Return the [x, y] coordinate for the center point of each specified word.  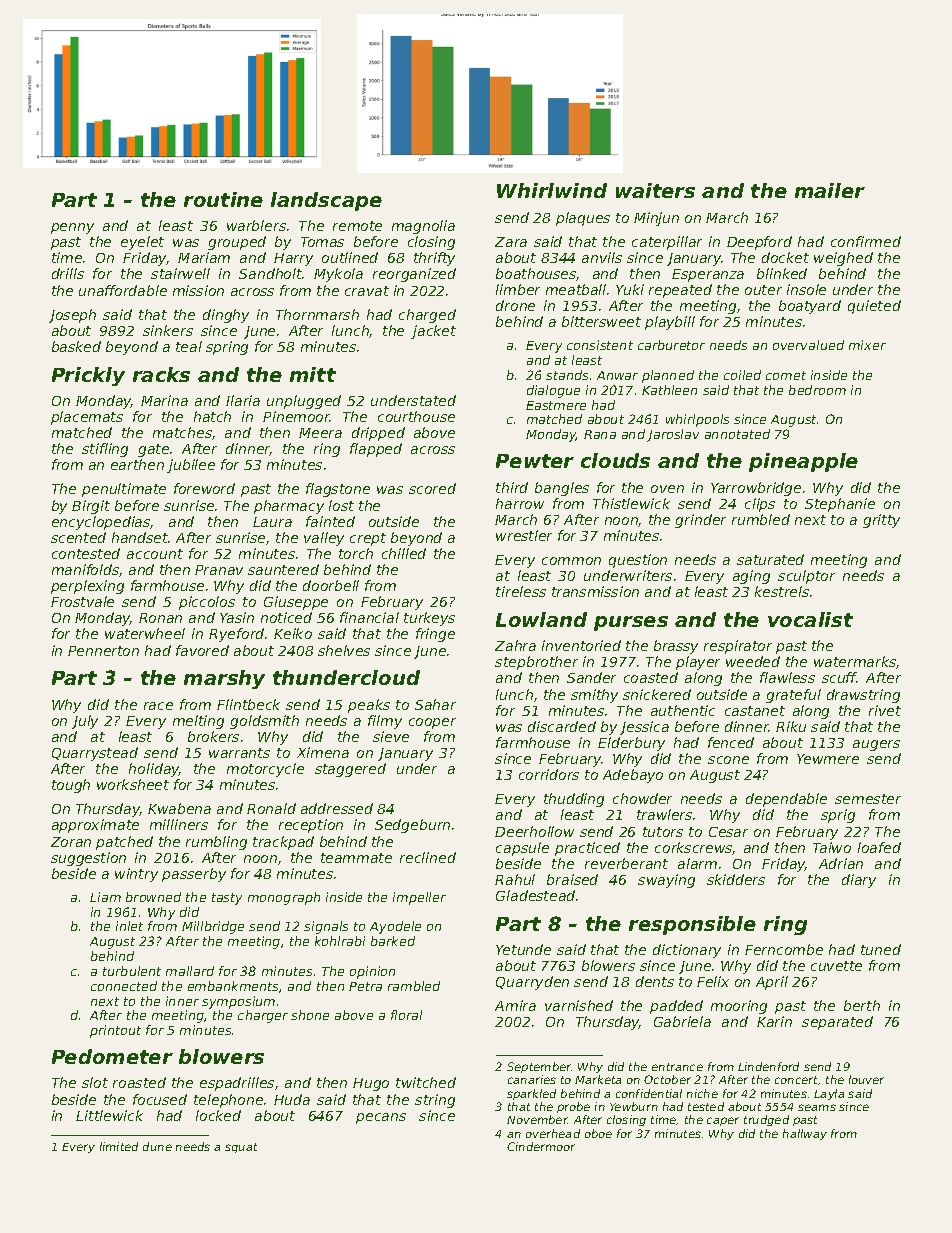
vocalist [810, 619]
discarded [562, 726]
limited [119, 1146]
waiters [655, 190]
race [158, 706]
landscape [326, 201]
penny [72, 228]
